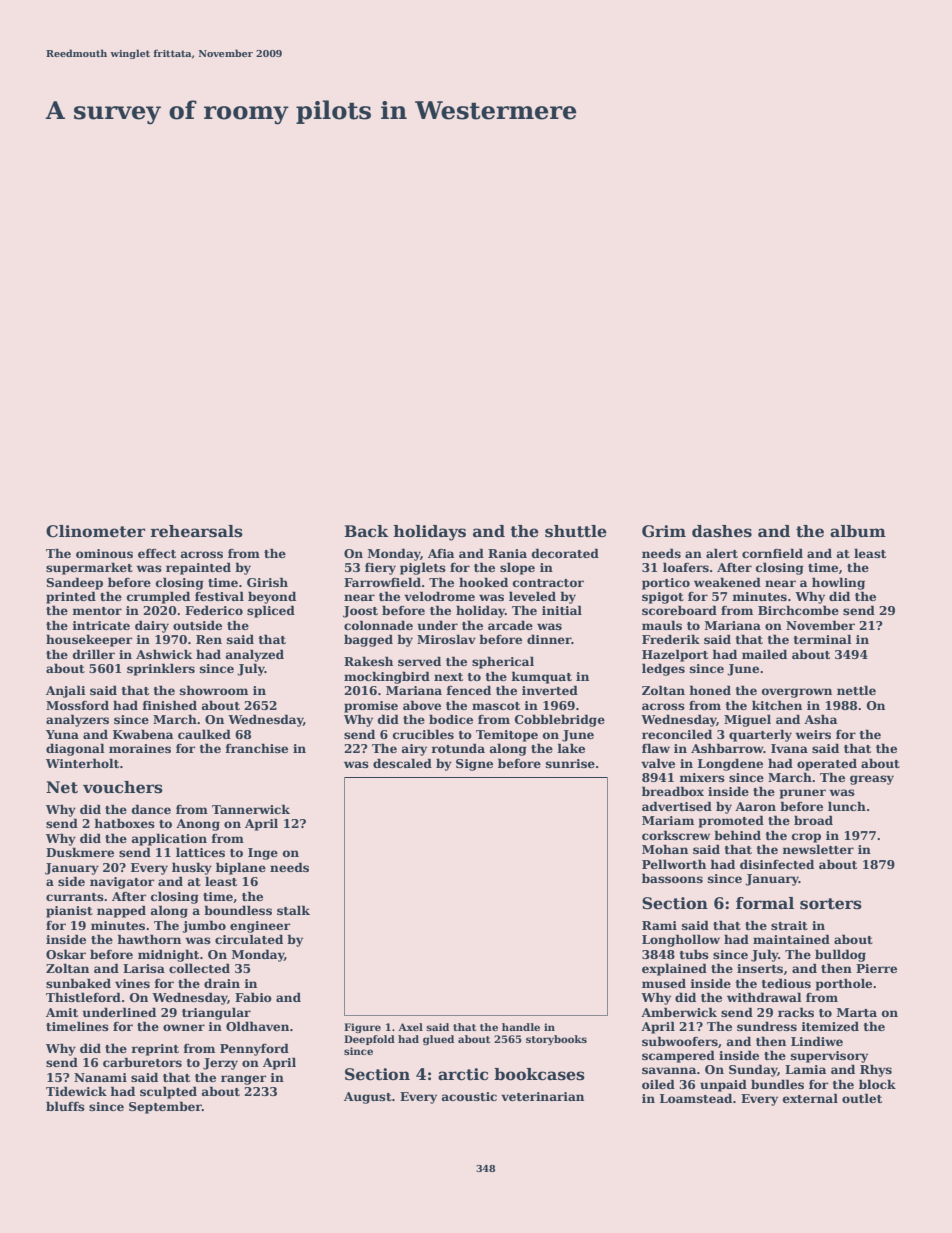 The image size is (952, 1233). What do you see at coordinates (65, 1106) in the screenshot?
I see `bluffs` at bounding box center [65, 1106].
